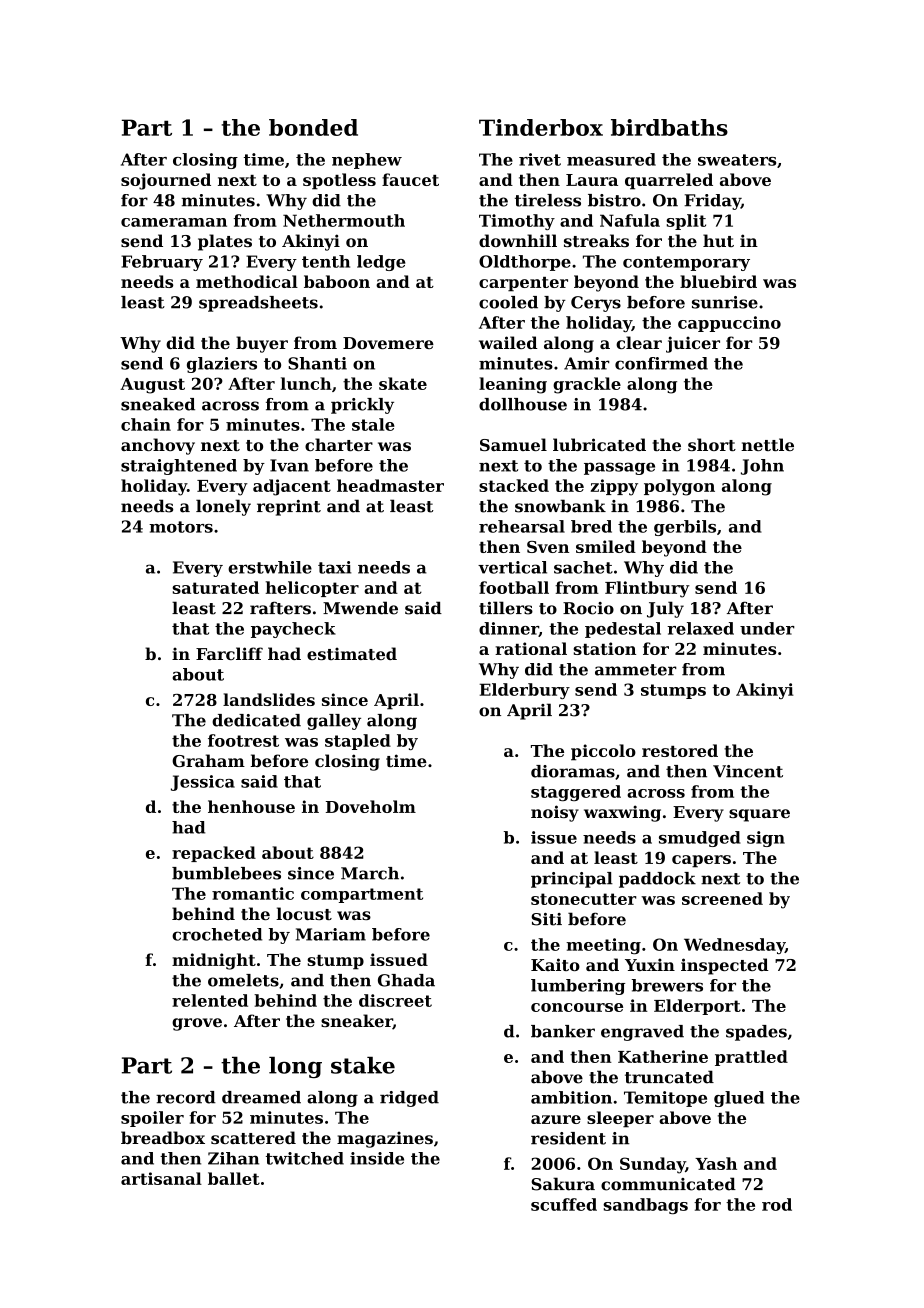 This screenshot has width=924, height=1308. I want to click on sunrise, so click(725, 302).
